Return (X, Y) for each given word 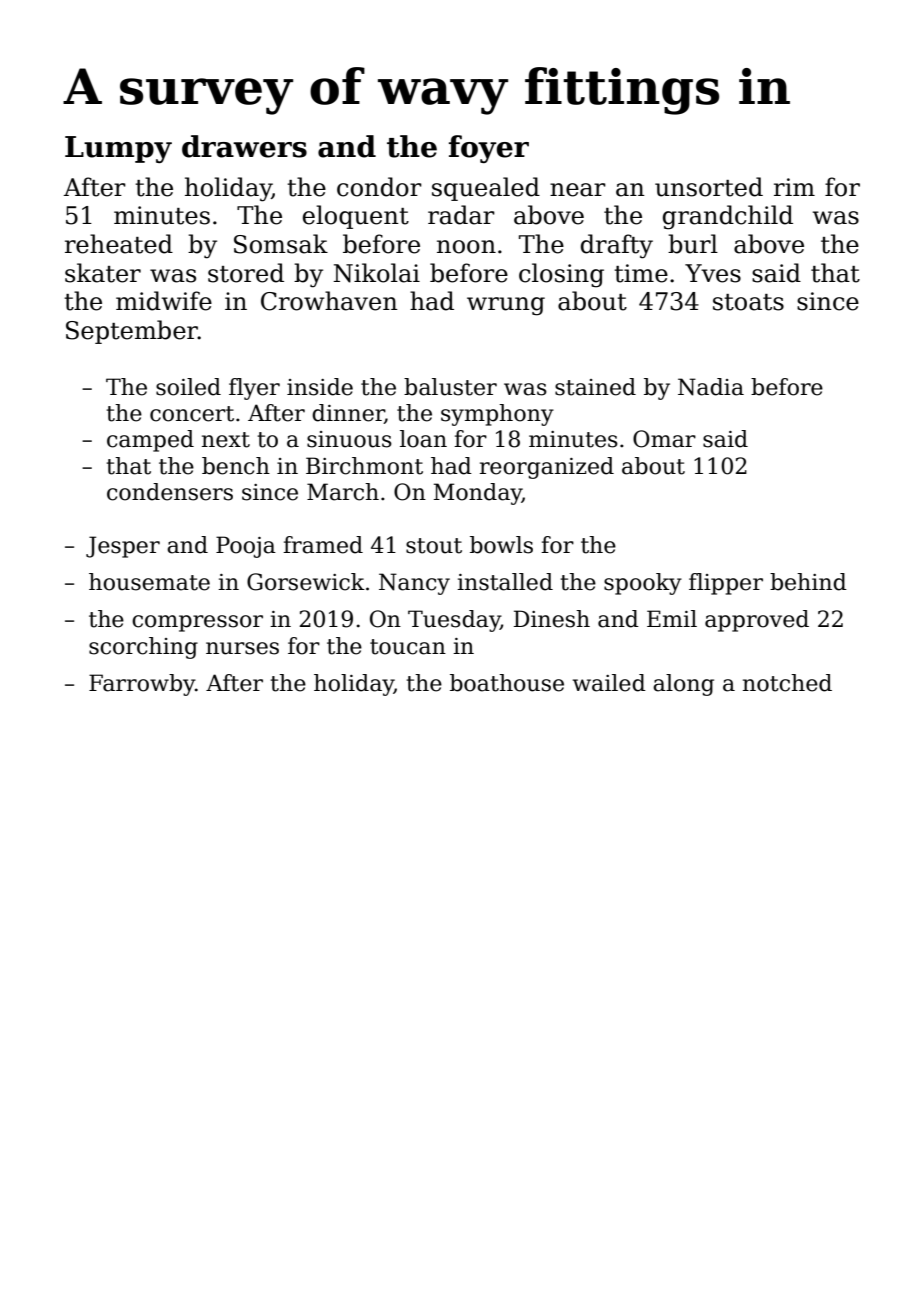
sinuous (349, 439)
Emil (672, 618)
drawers (244, 146)
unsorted (709, 187)
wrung (506, 306)
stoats (748, 302)
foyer (489, 149)
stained (595, 387)
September (132, 332)
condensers (170, 492)
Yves (713, 273)
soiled (188, 387)
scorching (143, 648)
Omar (664, 439)
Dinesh (552, 619)
